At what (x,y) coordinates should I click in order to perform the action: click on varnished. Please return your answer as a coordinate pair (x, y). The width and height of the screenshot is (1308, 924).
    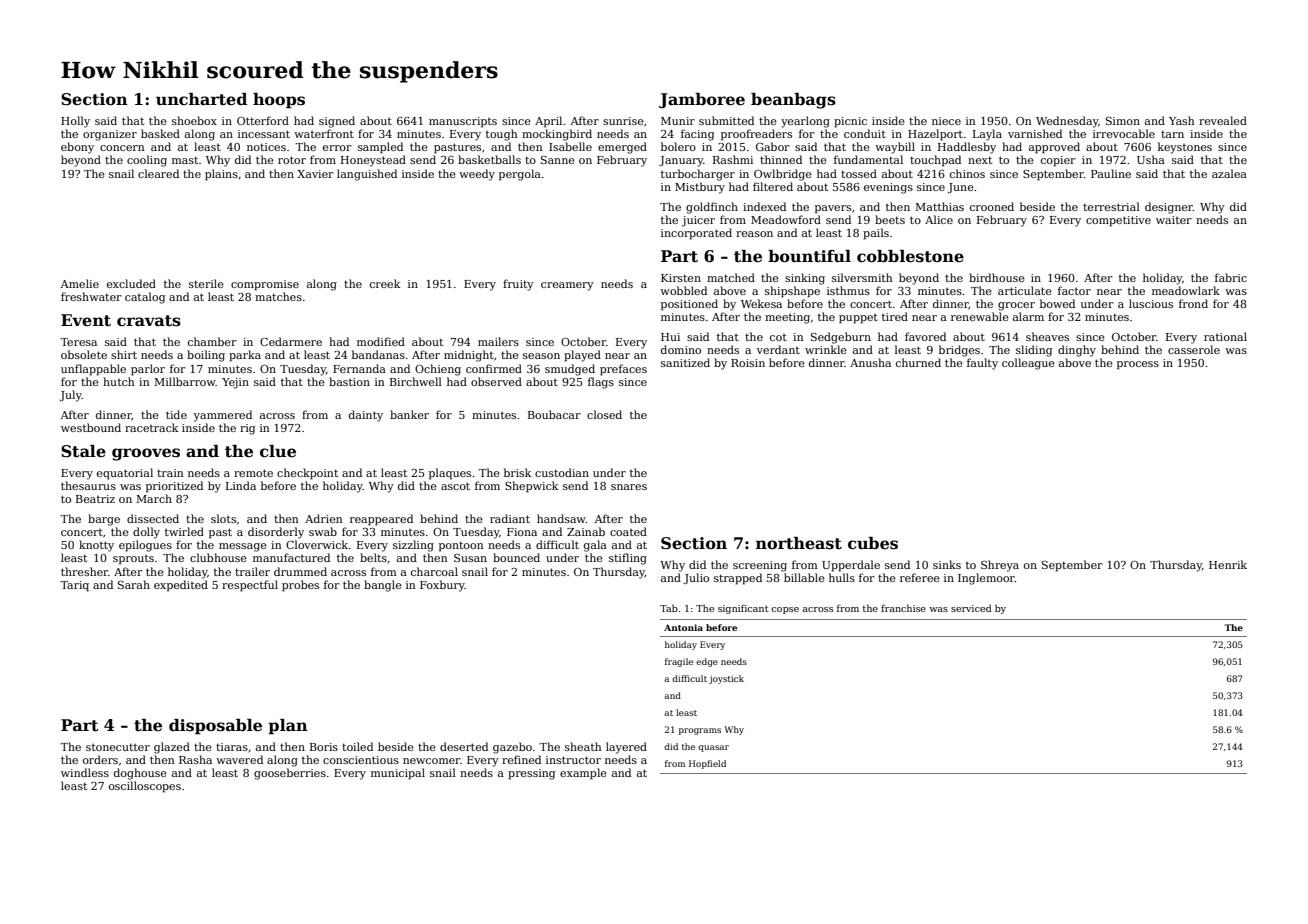
    Looking at the image, I should click on (1035, 133).
